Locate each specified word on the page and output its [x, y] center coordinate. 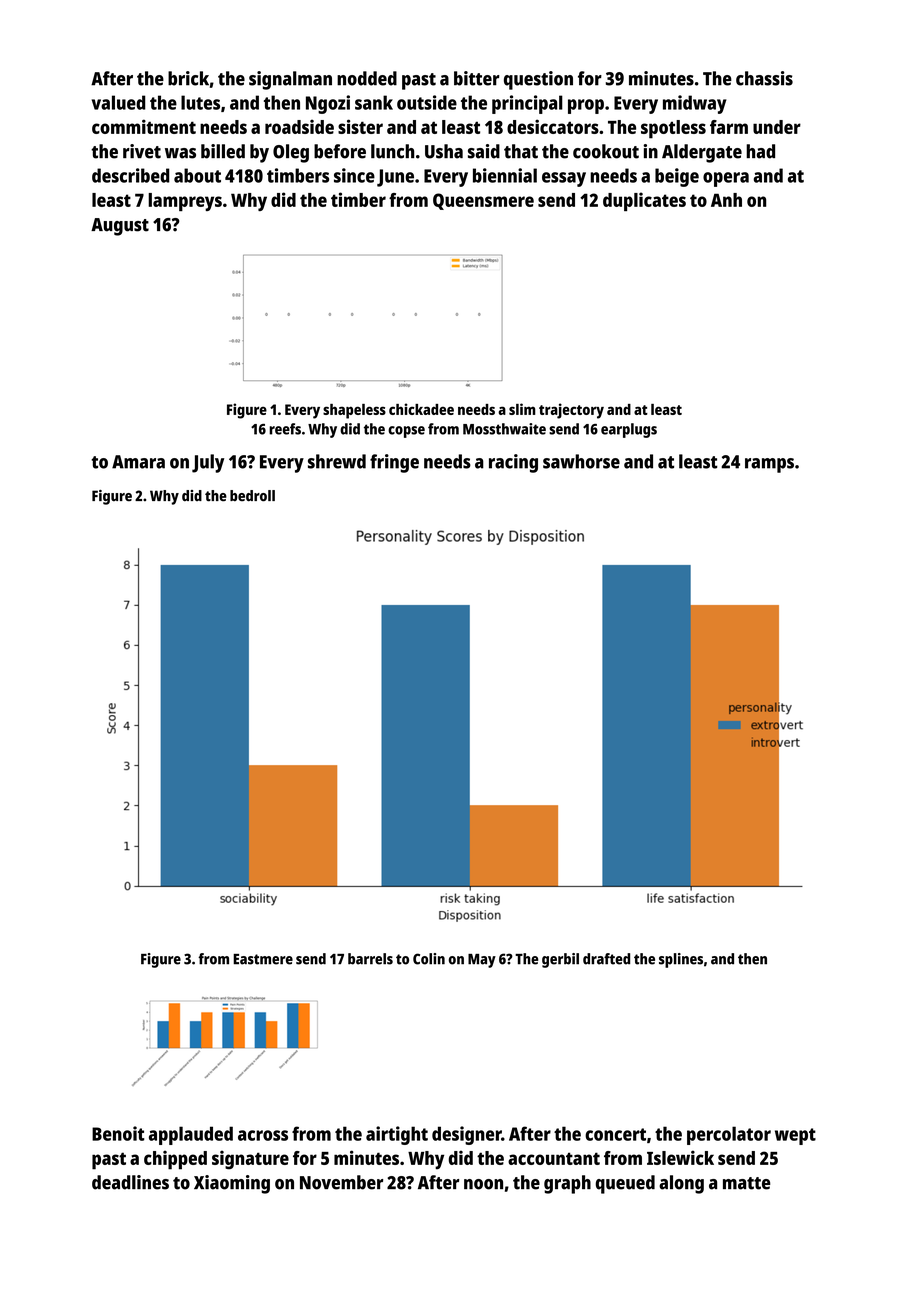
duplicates [644, 201]
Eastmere [263, 959]
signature [250, 1160]
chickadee [421, 409]
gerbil [560, 960]
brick [188, 78]
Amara [138, 462]
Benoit [118, 1133]
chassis [764, 78]
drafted [606, 959]
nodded [367, 78]
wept [795, 1136]
